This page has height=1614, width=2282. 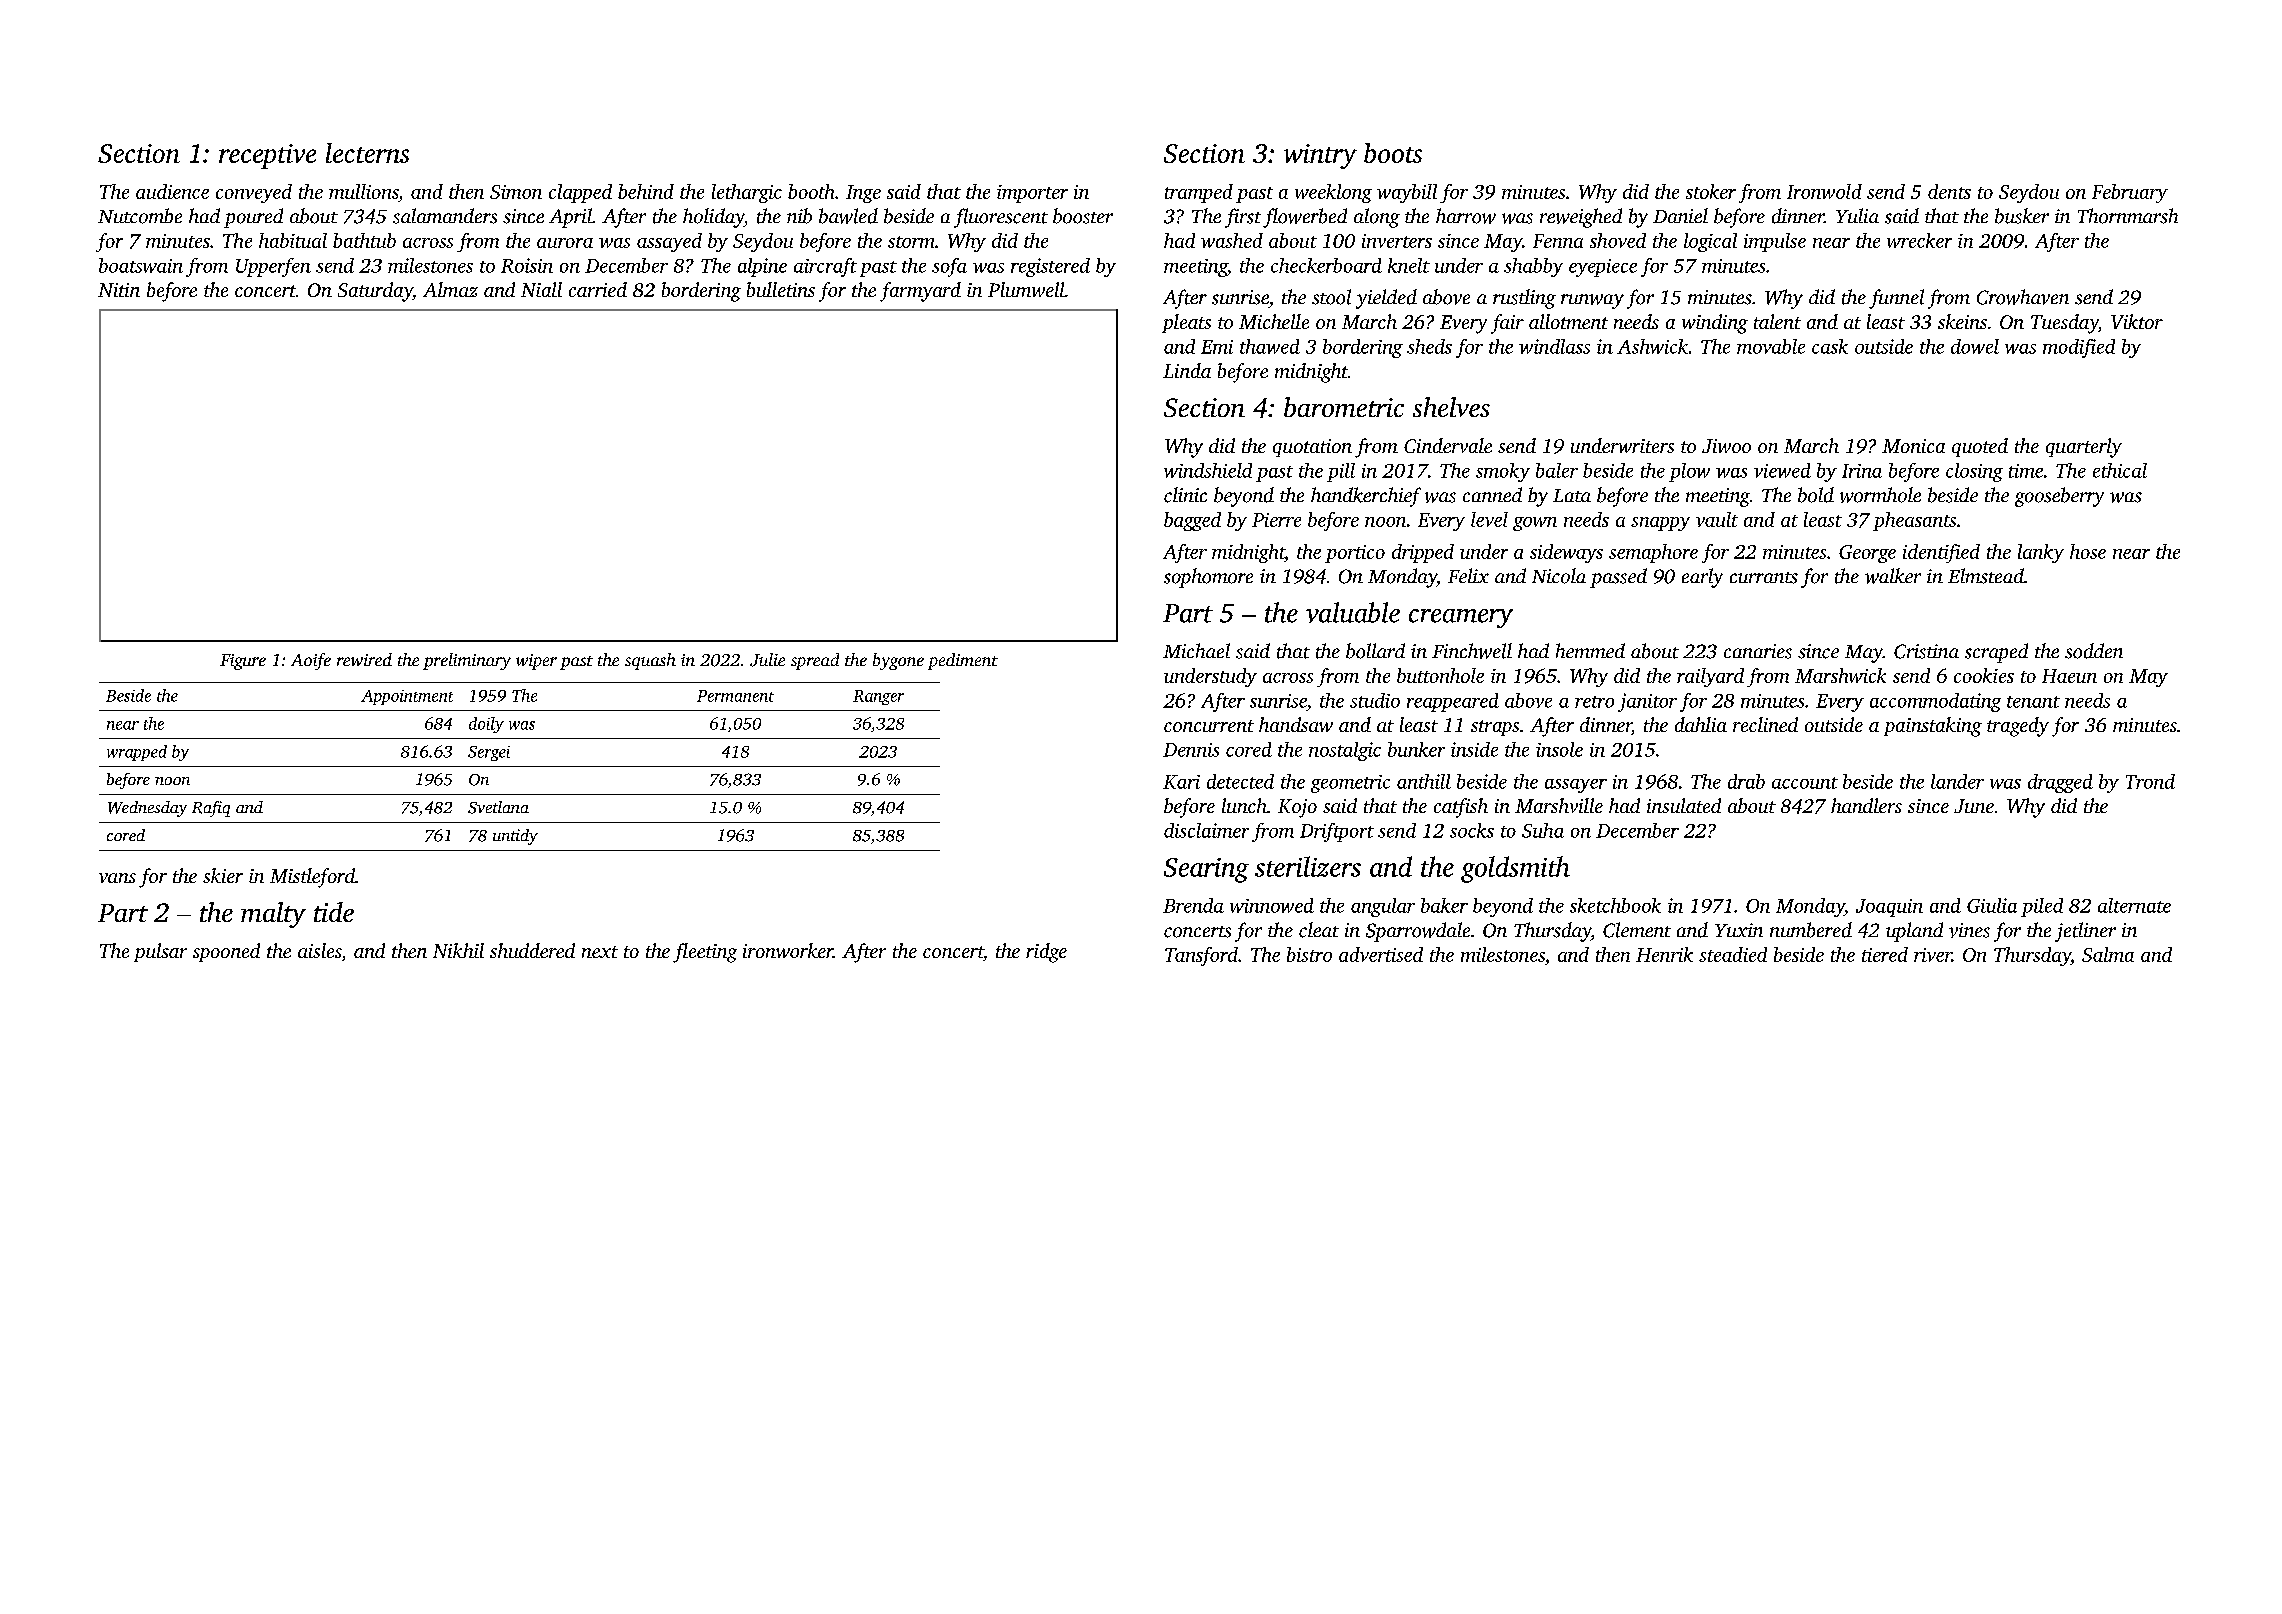 What do you see at coordinates (2088, 551) in the page?
I see `hose` at bounding box center [2088, 551].
